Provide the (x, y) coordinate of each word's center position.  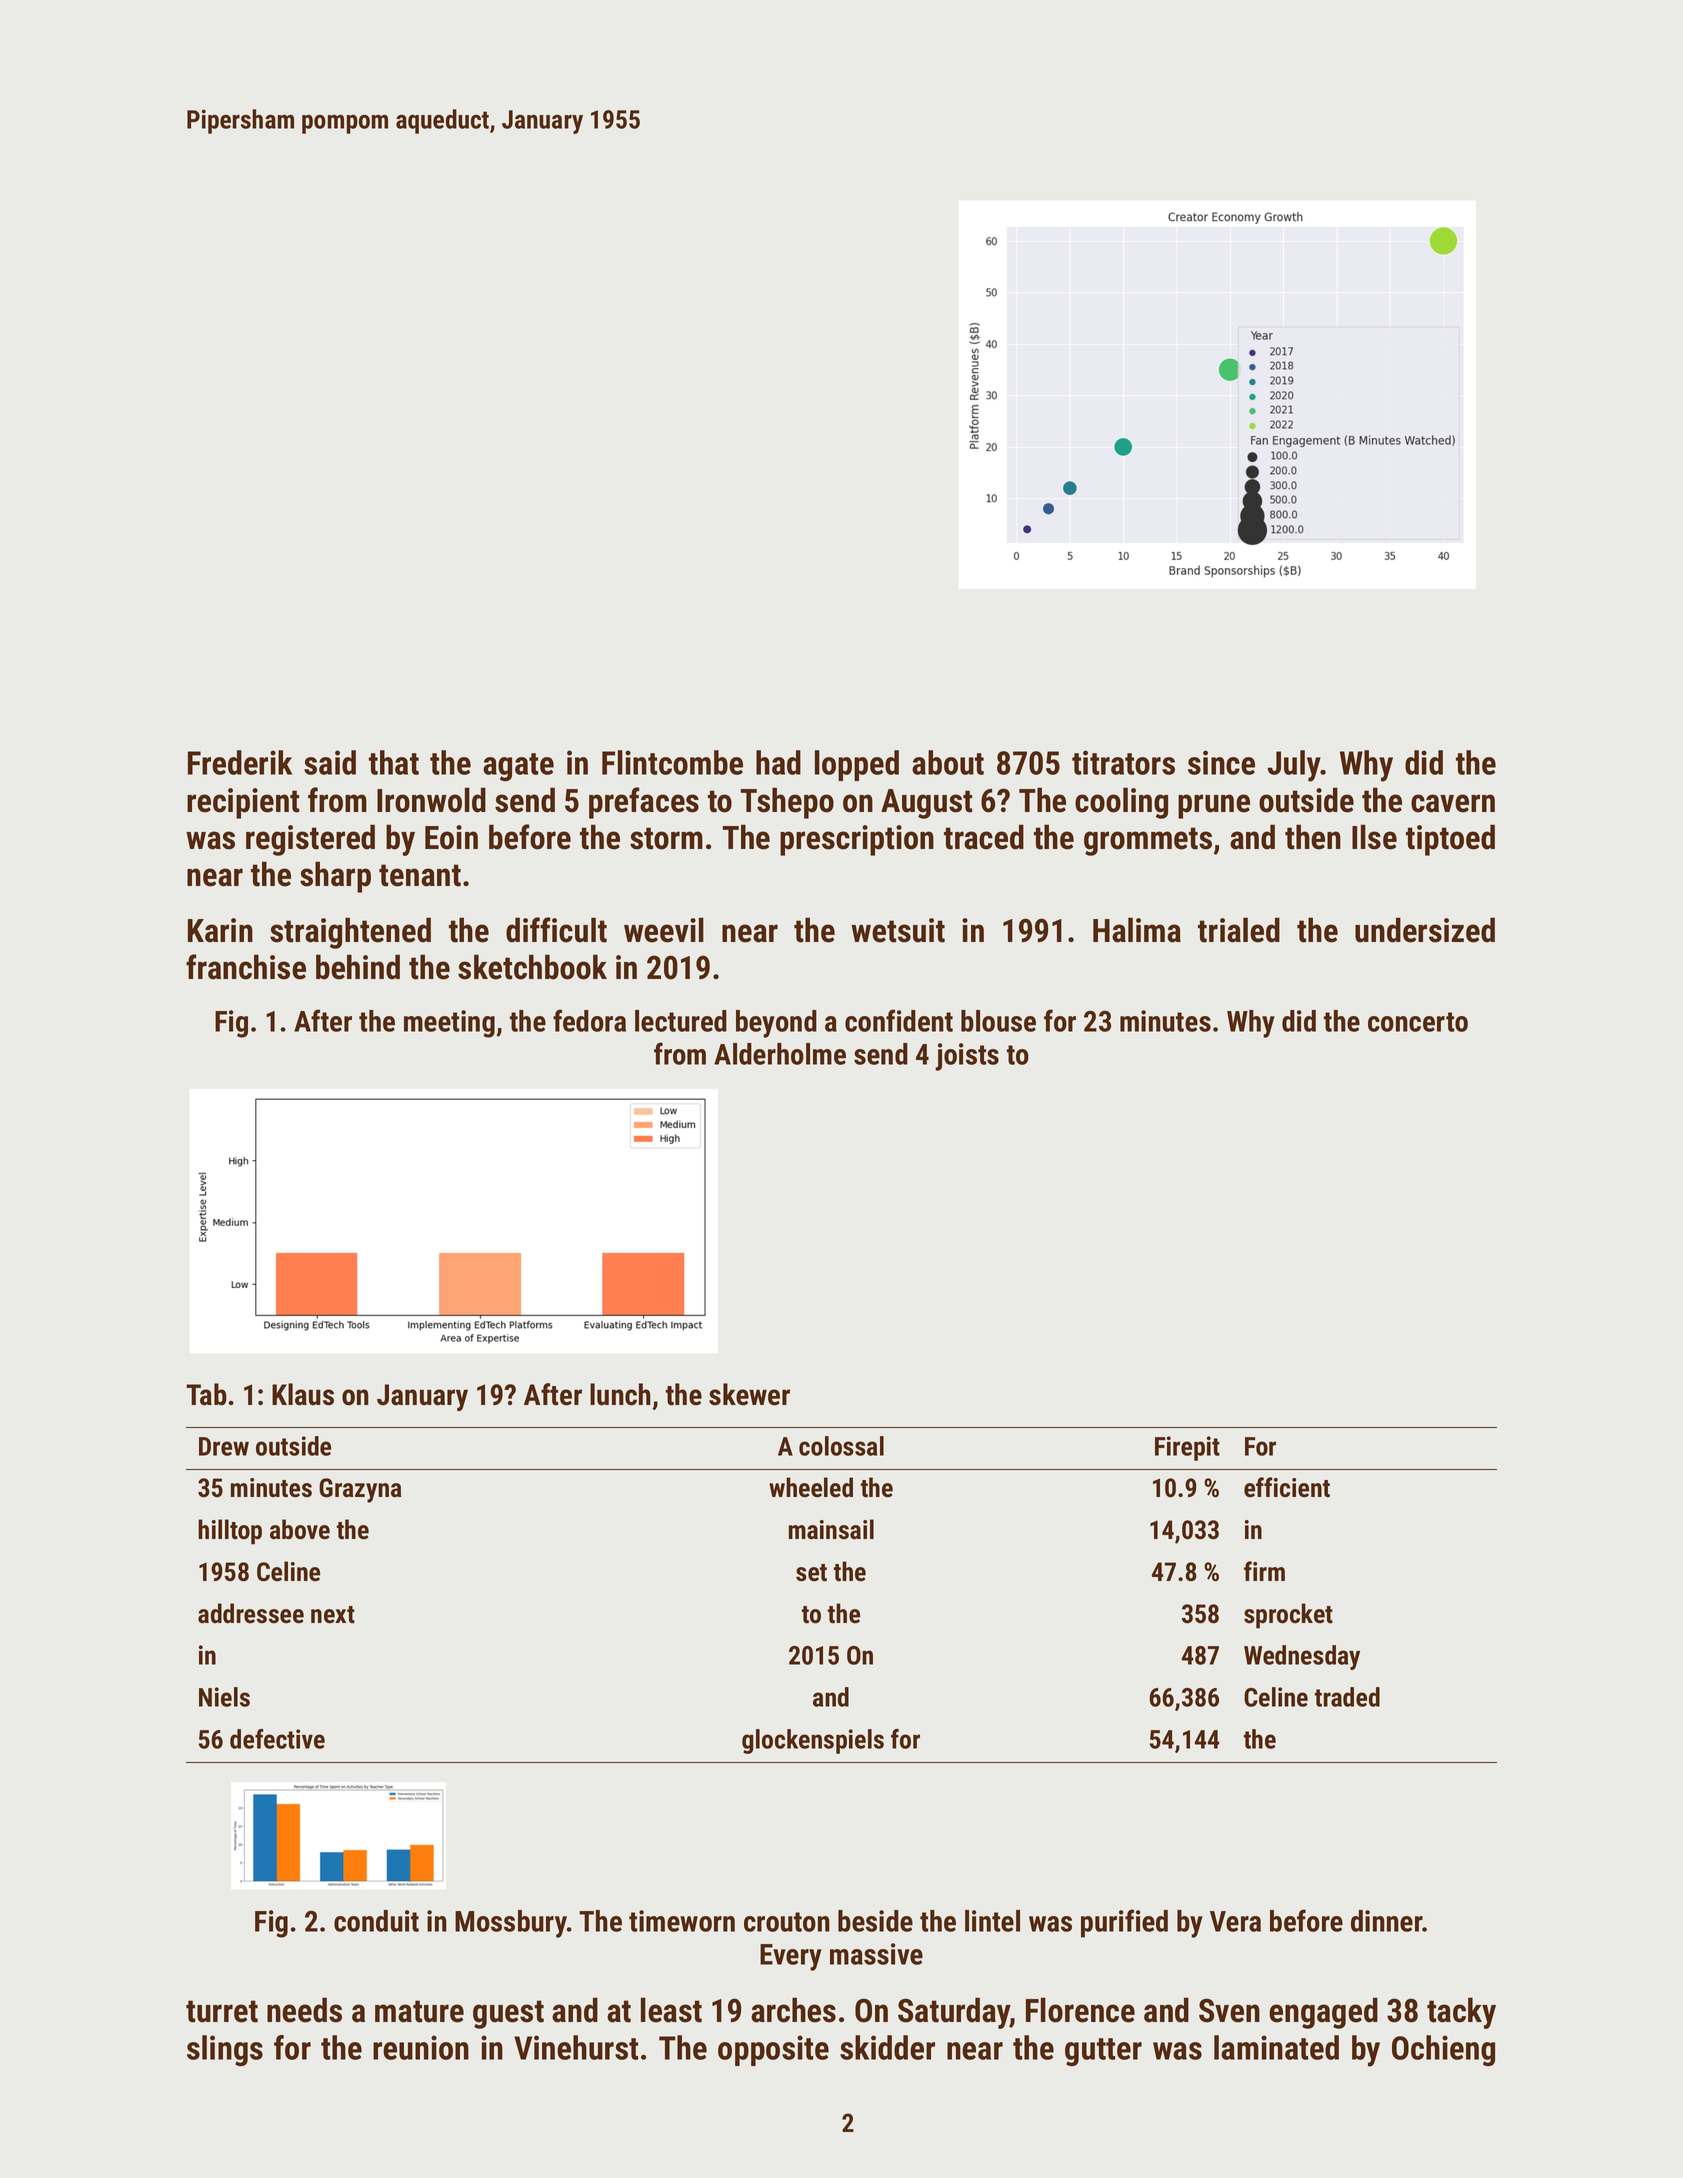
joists (967, 1057)
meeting (449, 1024)
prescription (857, 840)
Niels (224, 1697)
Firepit (1187, 1448)
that (394, 762)
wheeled (811, 1487)
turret (222, 2011)
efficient (1287, 1487)
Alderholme (780, 1054)
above (300, 1529)
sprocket (1288, 1616)
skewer (749, 1394)
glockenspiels (813, 1741)
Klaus (303, 1394)
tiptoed (1450, 840)
